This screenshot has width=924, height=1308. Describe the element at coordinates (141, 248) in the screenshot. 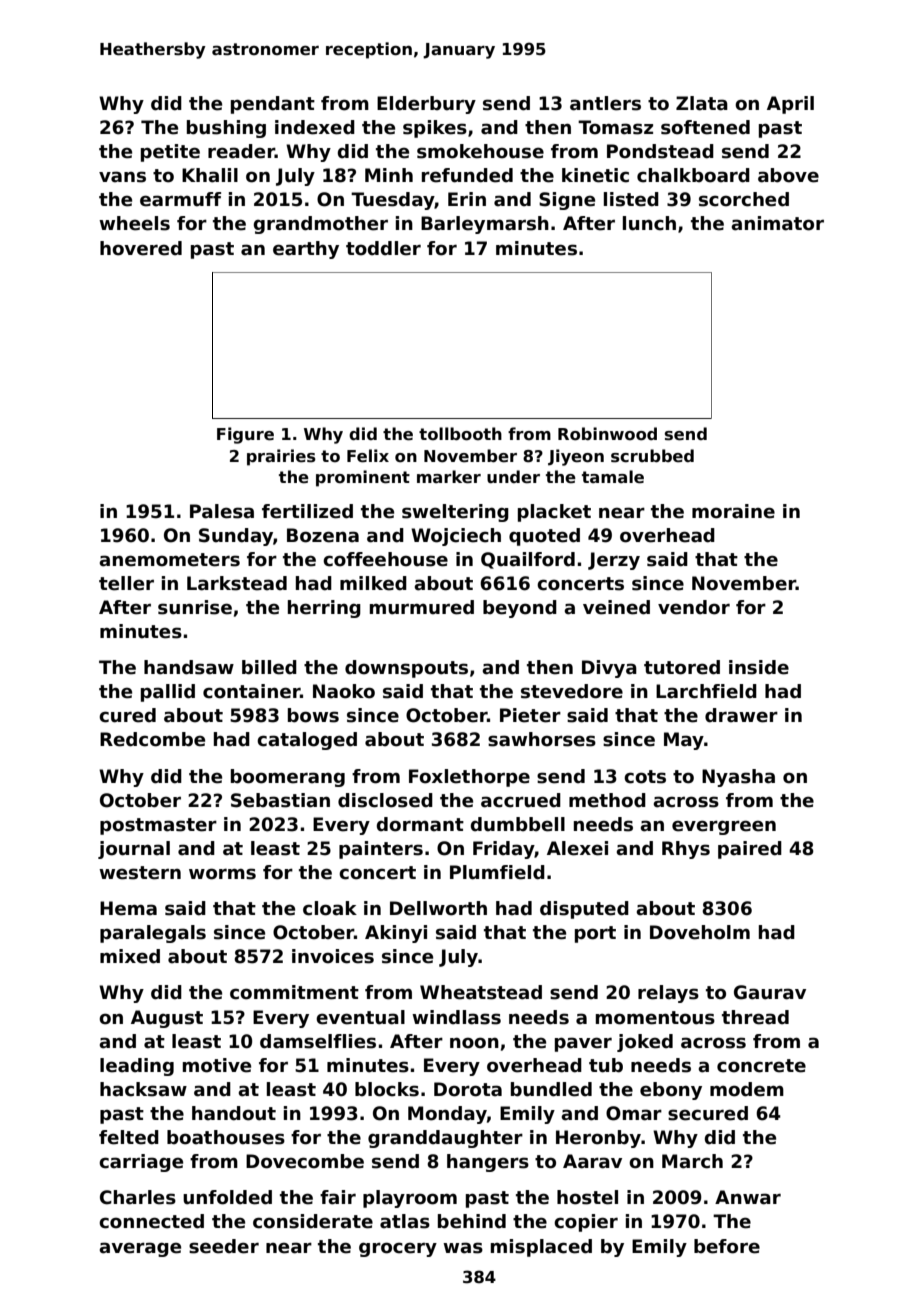

I see `hovered` at that location.
